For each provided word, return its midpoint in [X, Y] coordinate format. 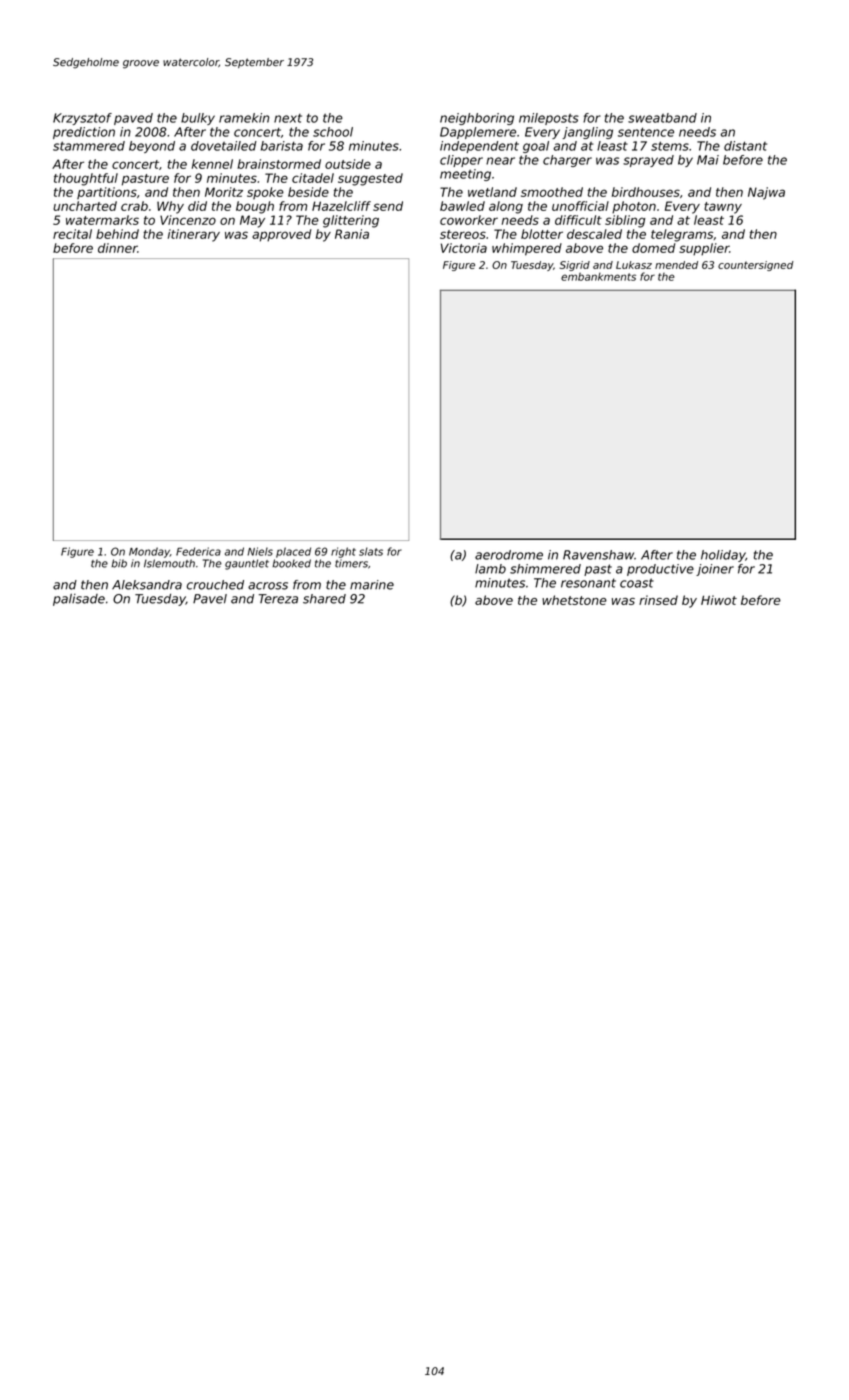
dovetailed [224, 146]
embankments [598, 277]
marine [372, 585]
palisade [79, 600]
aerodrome [509, 555]
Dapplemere [478, 133]
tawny [723, 208]
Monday [149, 552]
